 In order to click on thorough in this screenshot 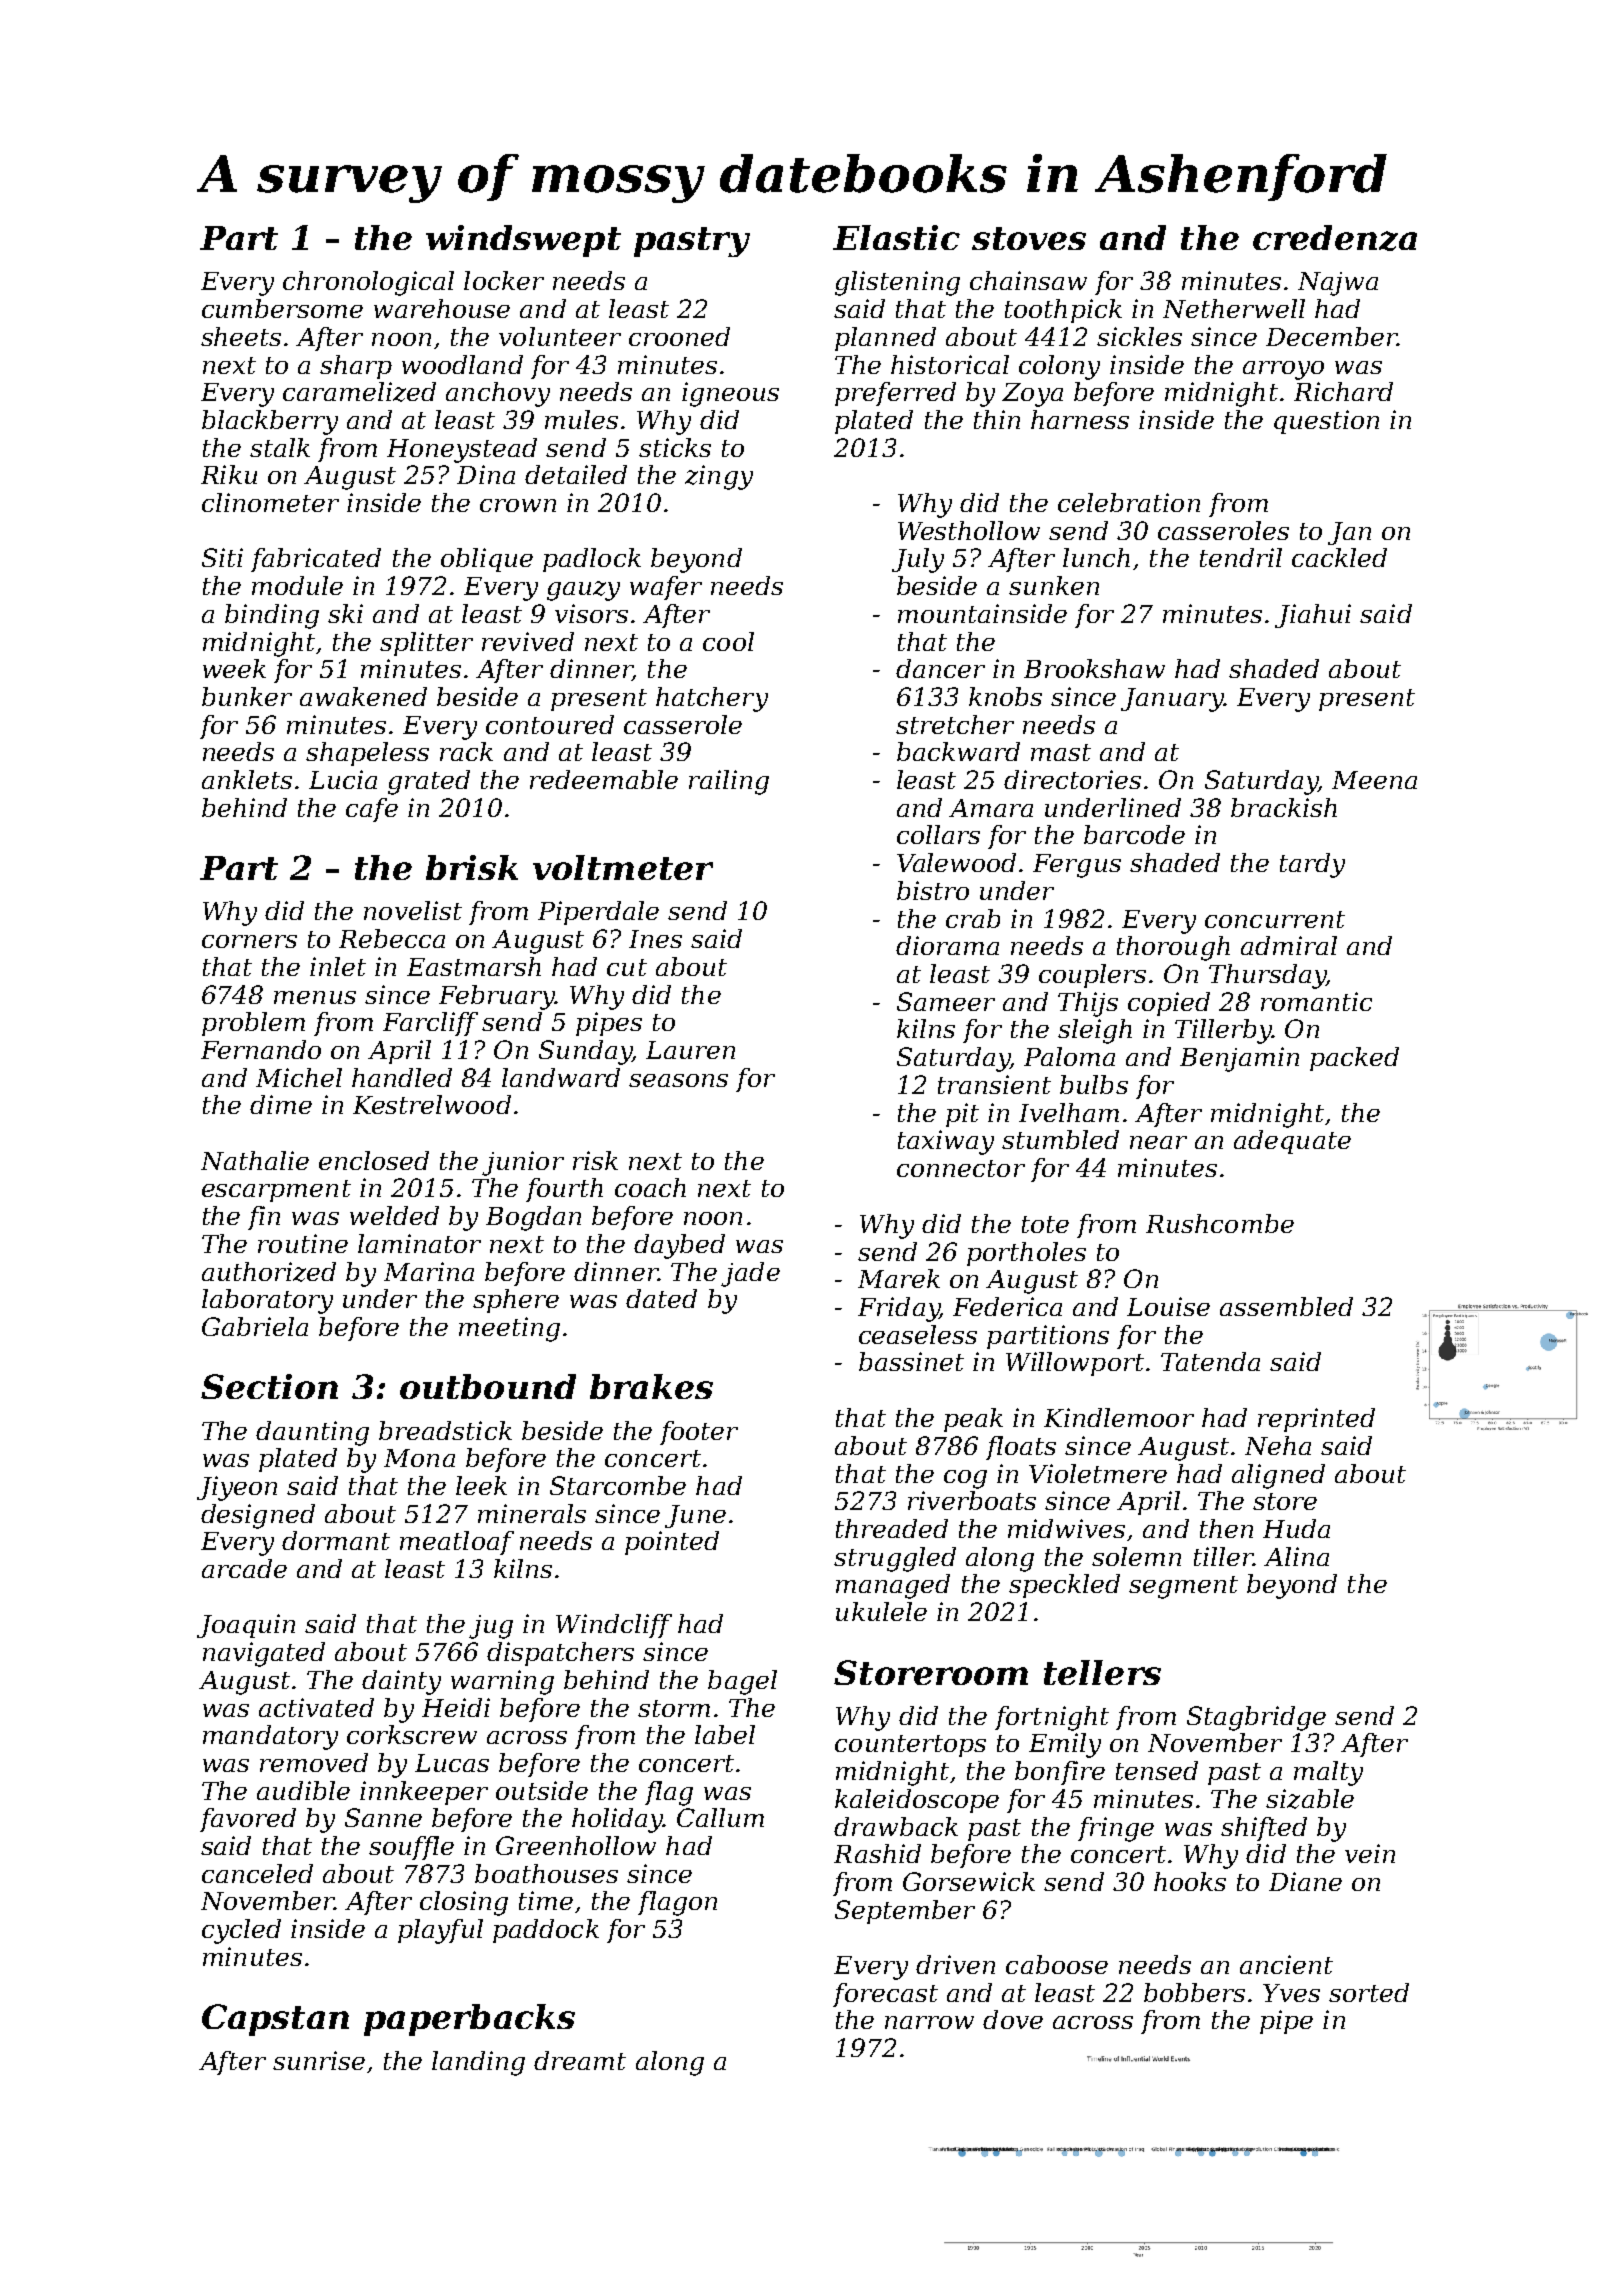, I will do `click(1173, 948)`.
